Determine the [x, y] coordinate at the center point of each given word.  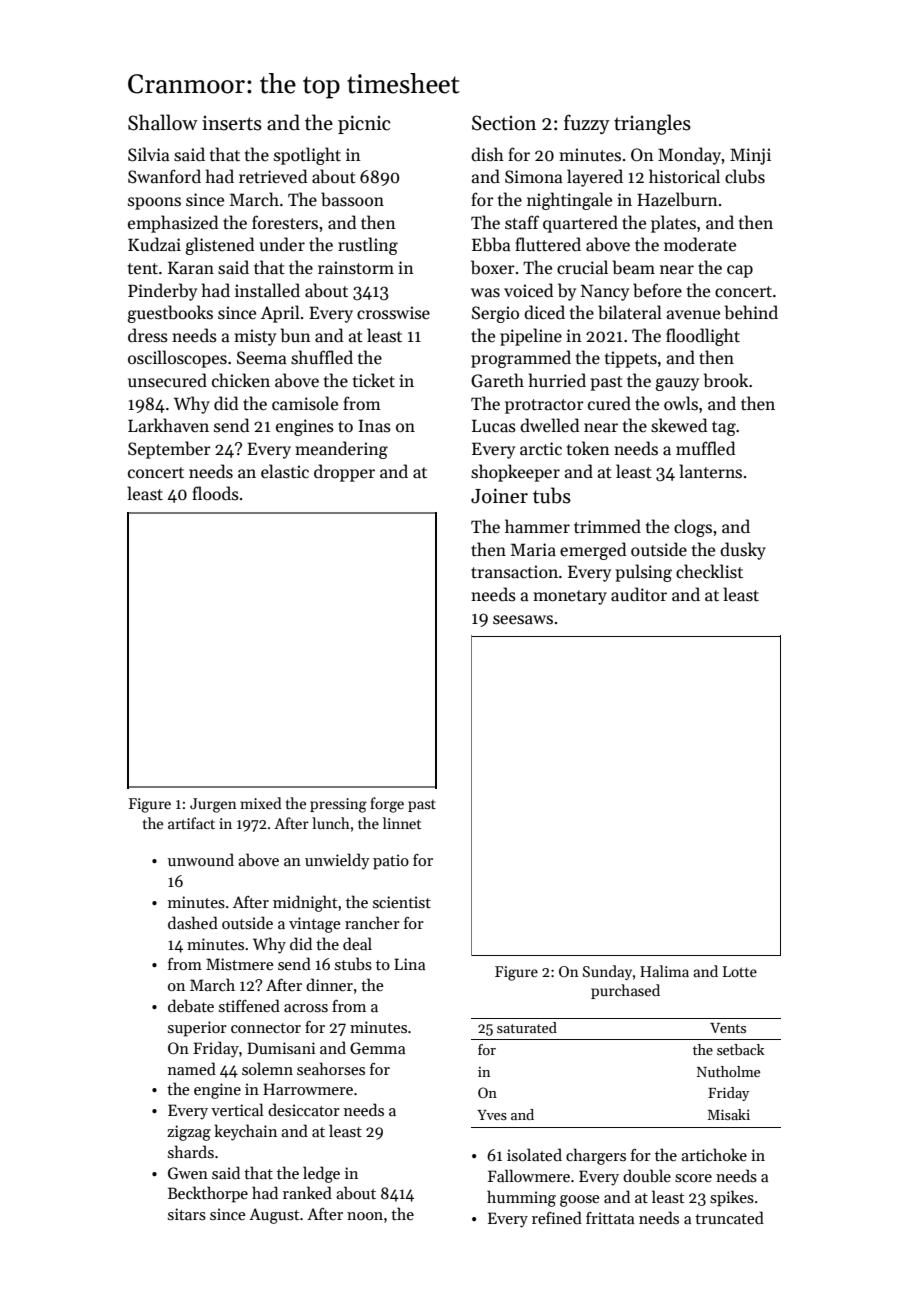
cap [740, 271]
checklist [709, 571]
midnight [305, 903]
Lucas [494, 426]
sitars [187, 1214]
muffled [705, 448]
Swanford [164, 176]
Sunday [607, 972]
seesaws [523, 620]
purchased [625, 991]
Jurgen [213, 805]
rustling [368, 246]
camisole [305, 403]
